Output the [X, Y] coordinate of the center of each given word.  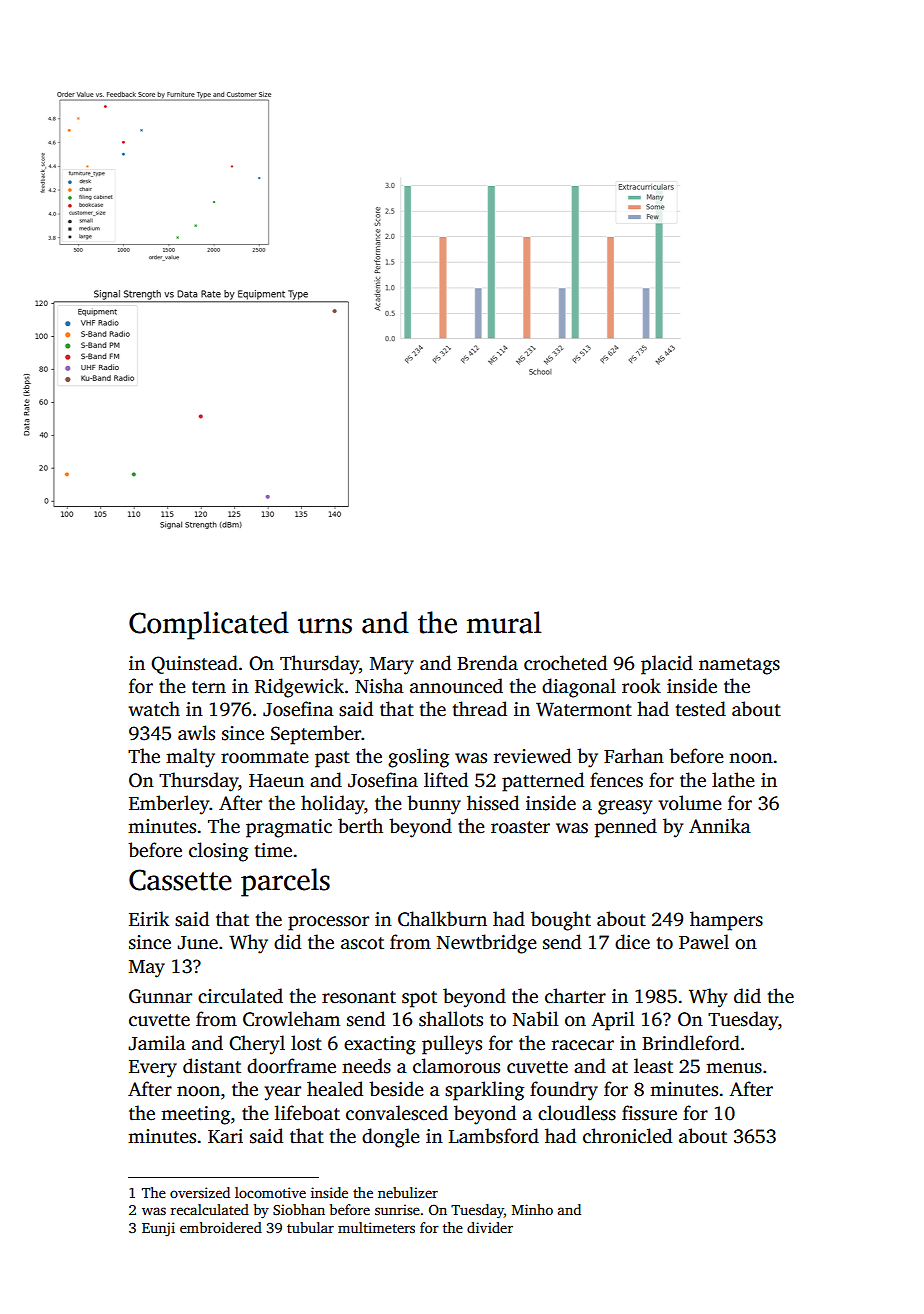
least [653, 1066]
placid [667, 665]
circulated [240, 996]
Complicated [209, 625]
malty [190, 758]
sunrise [397, 1209]
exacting [380, 1045]
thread [480, 709]
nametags [739, 666]
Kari [225, 1136]
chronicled [627, 1136]
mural [504, 622]
